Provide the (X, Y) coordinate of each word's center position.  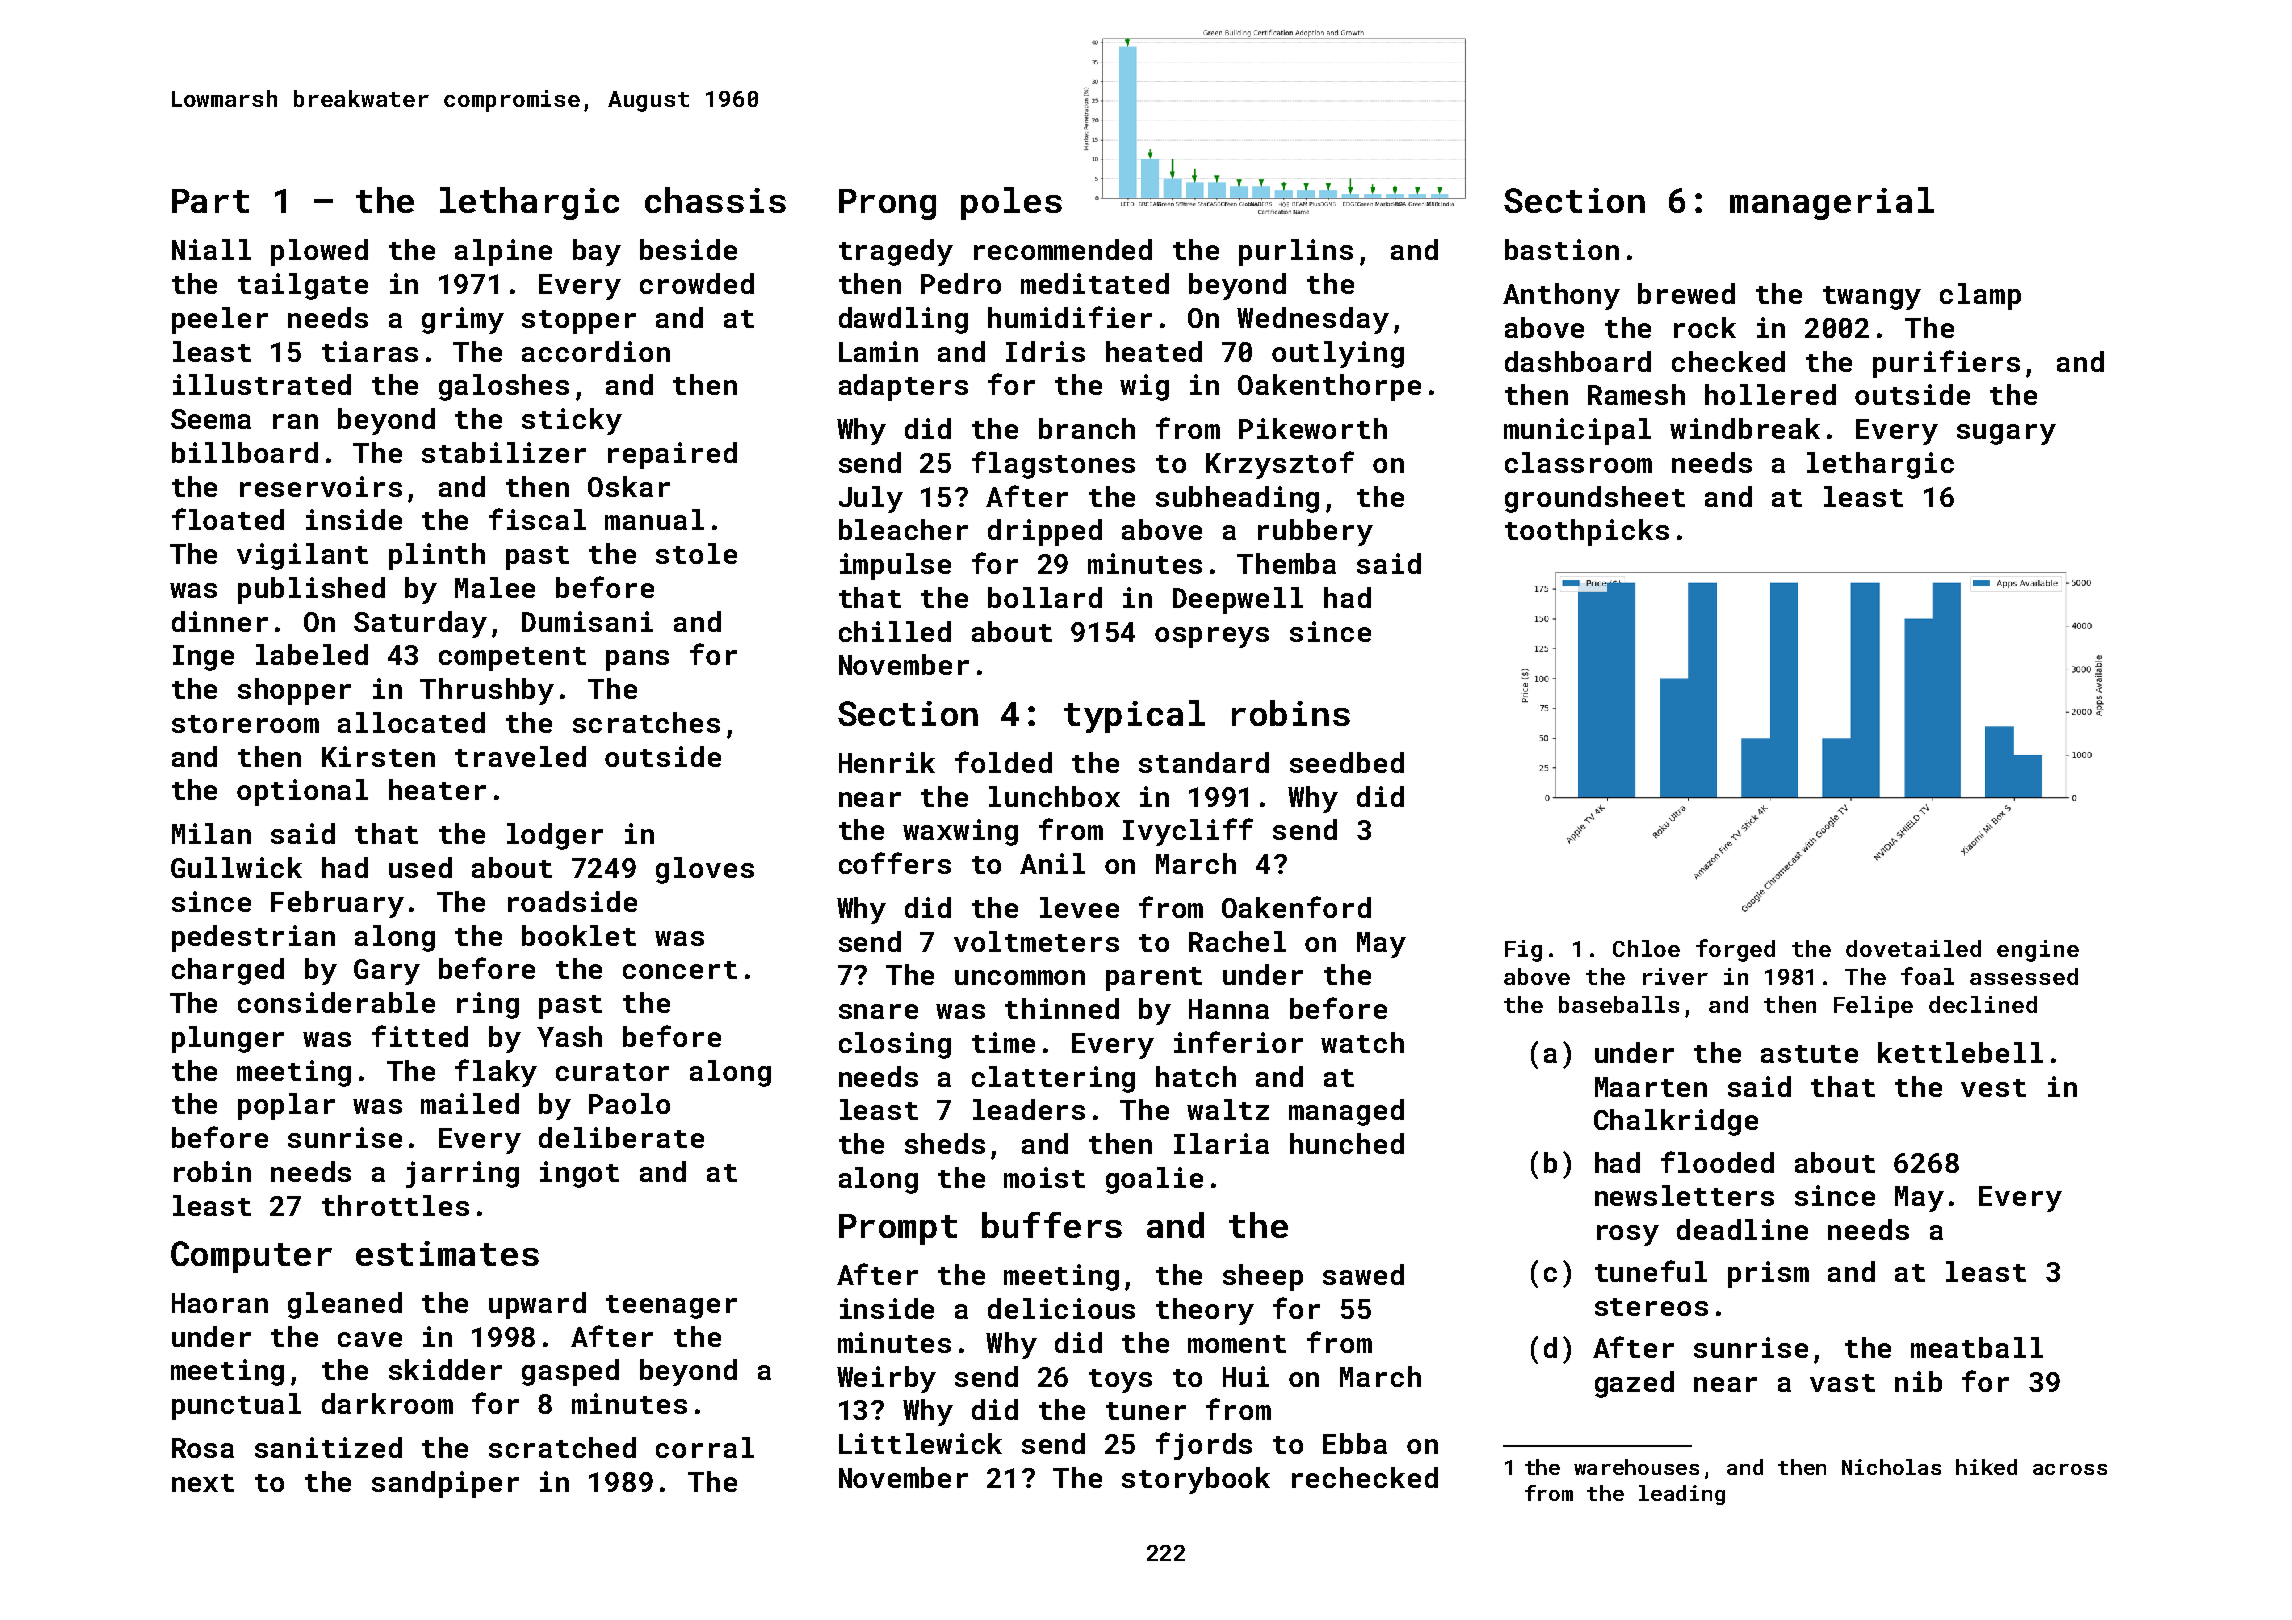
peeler (220, 320)
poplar (286, 1106)
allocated (411, 722)
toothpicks (1587, 532)
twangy (1872, 298)
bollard (1045, 597)
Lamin (878, 351)
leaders (1029, 1109)
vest (1993, 1088)
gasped (570, 1372)
